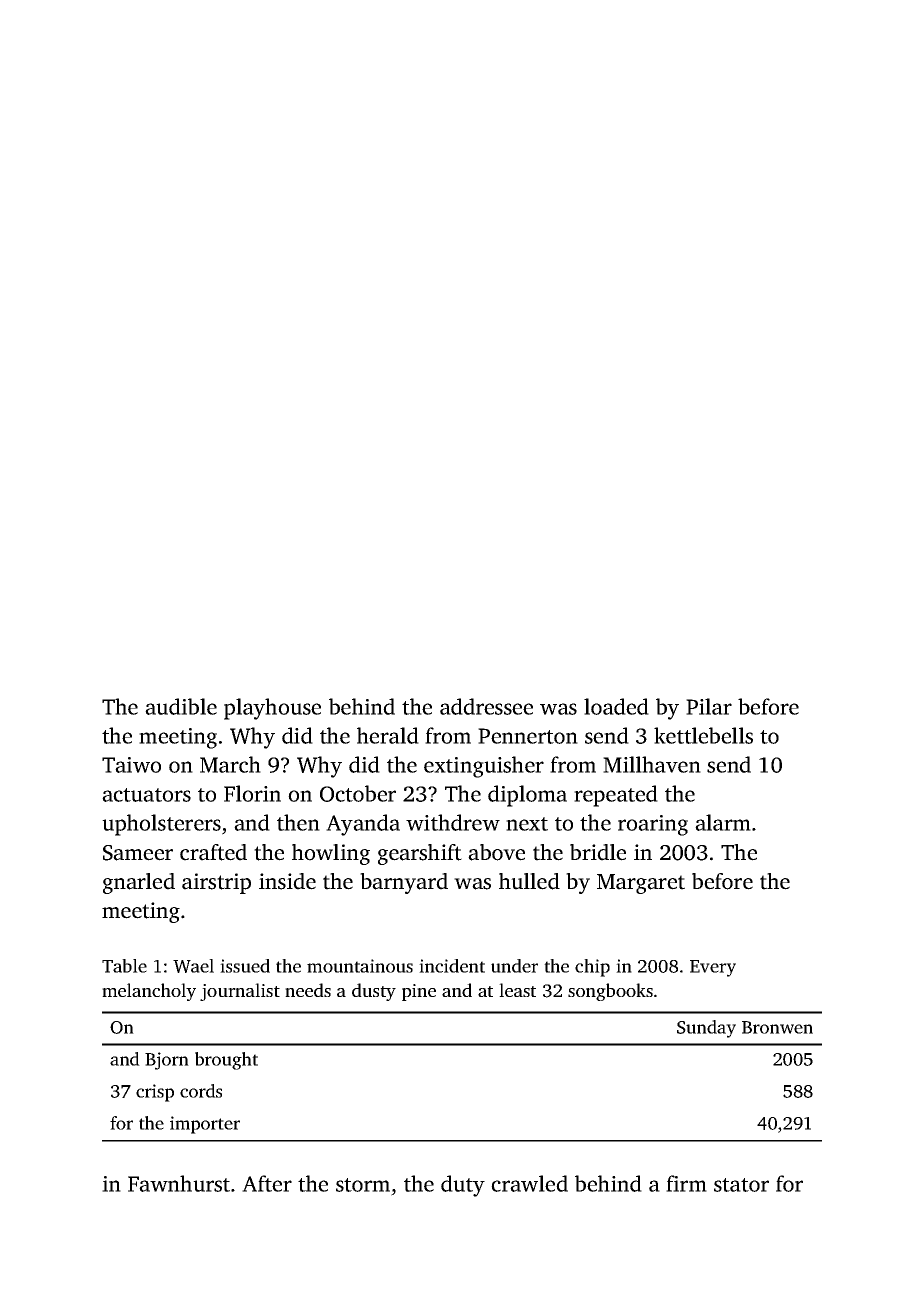 The width and height of the image is (924, 1311). What do you see at coordinates (641, 884) in the image?
I see `Margaret` at bounding box center [641, 884].
